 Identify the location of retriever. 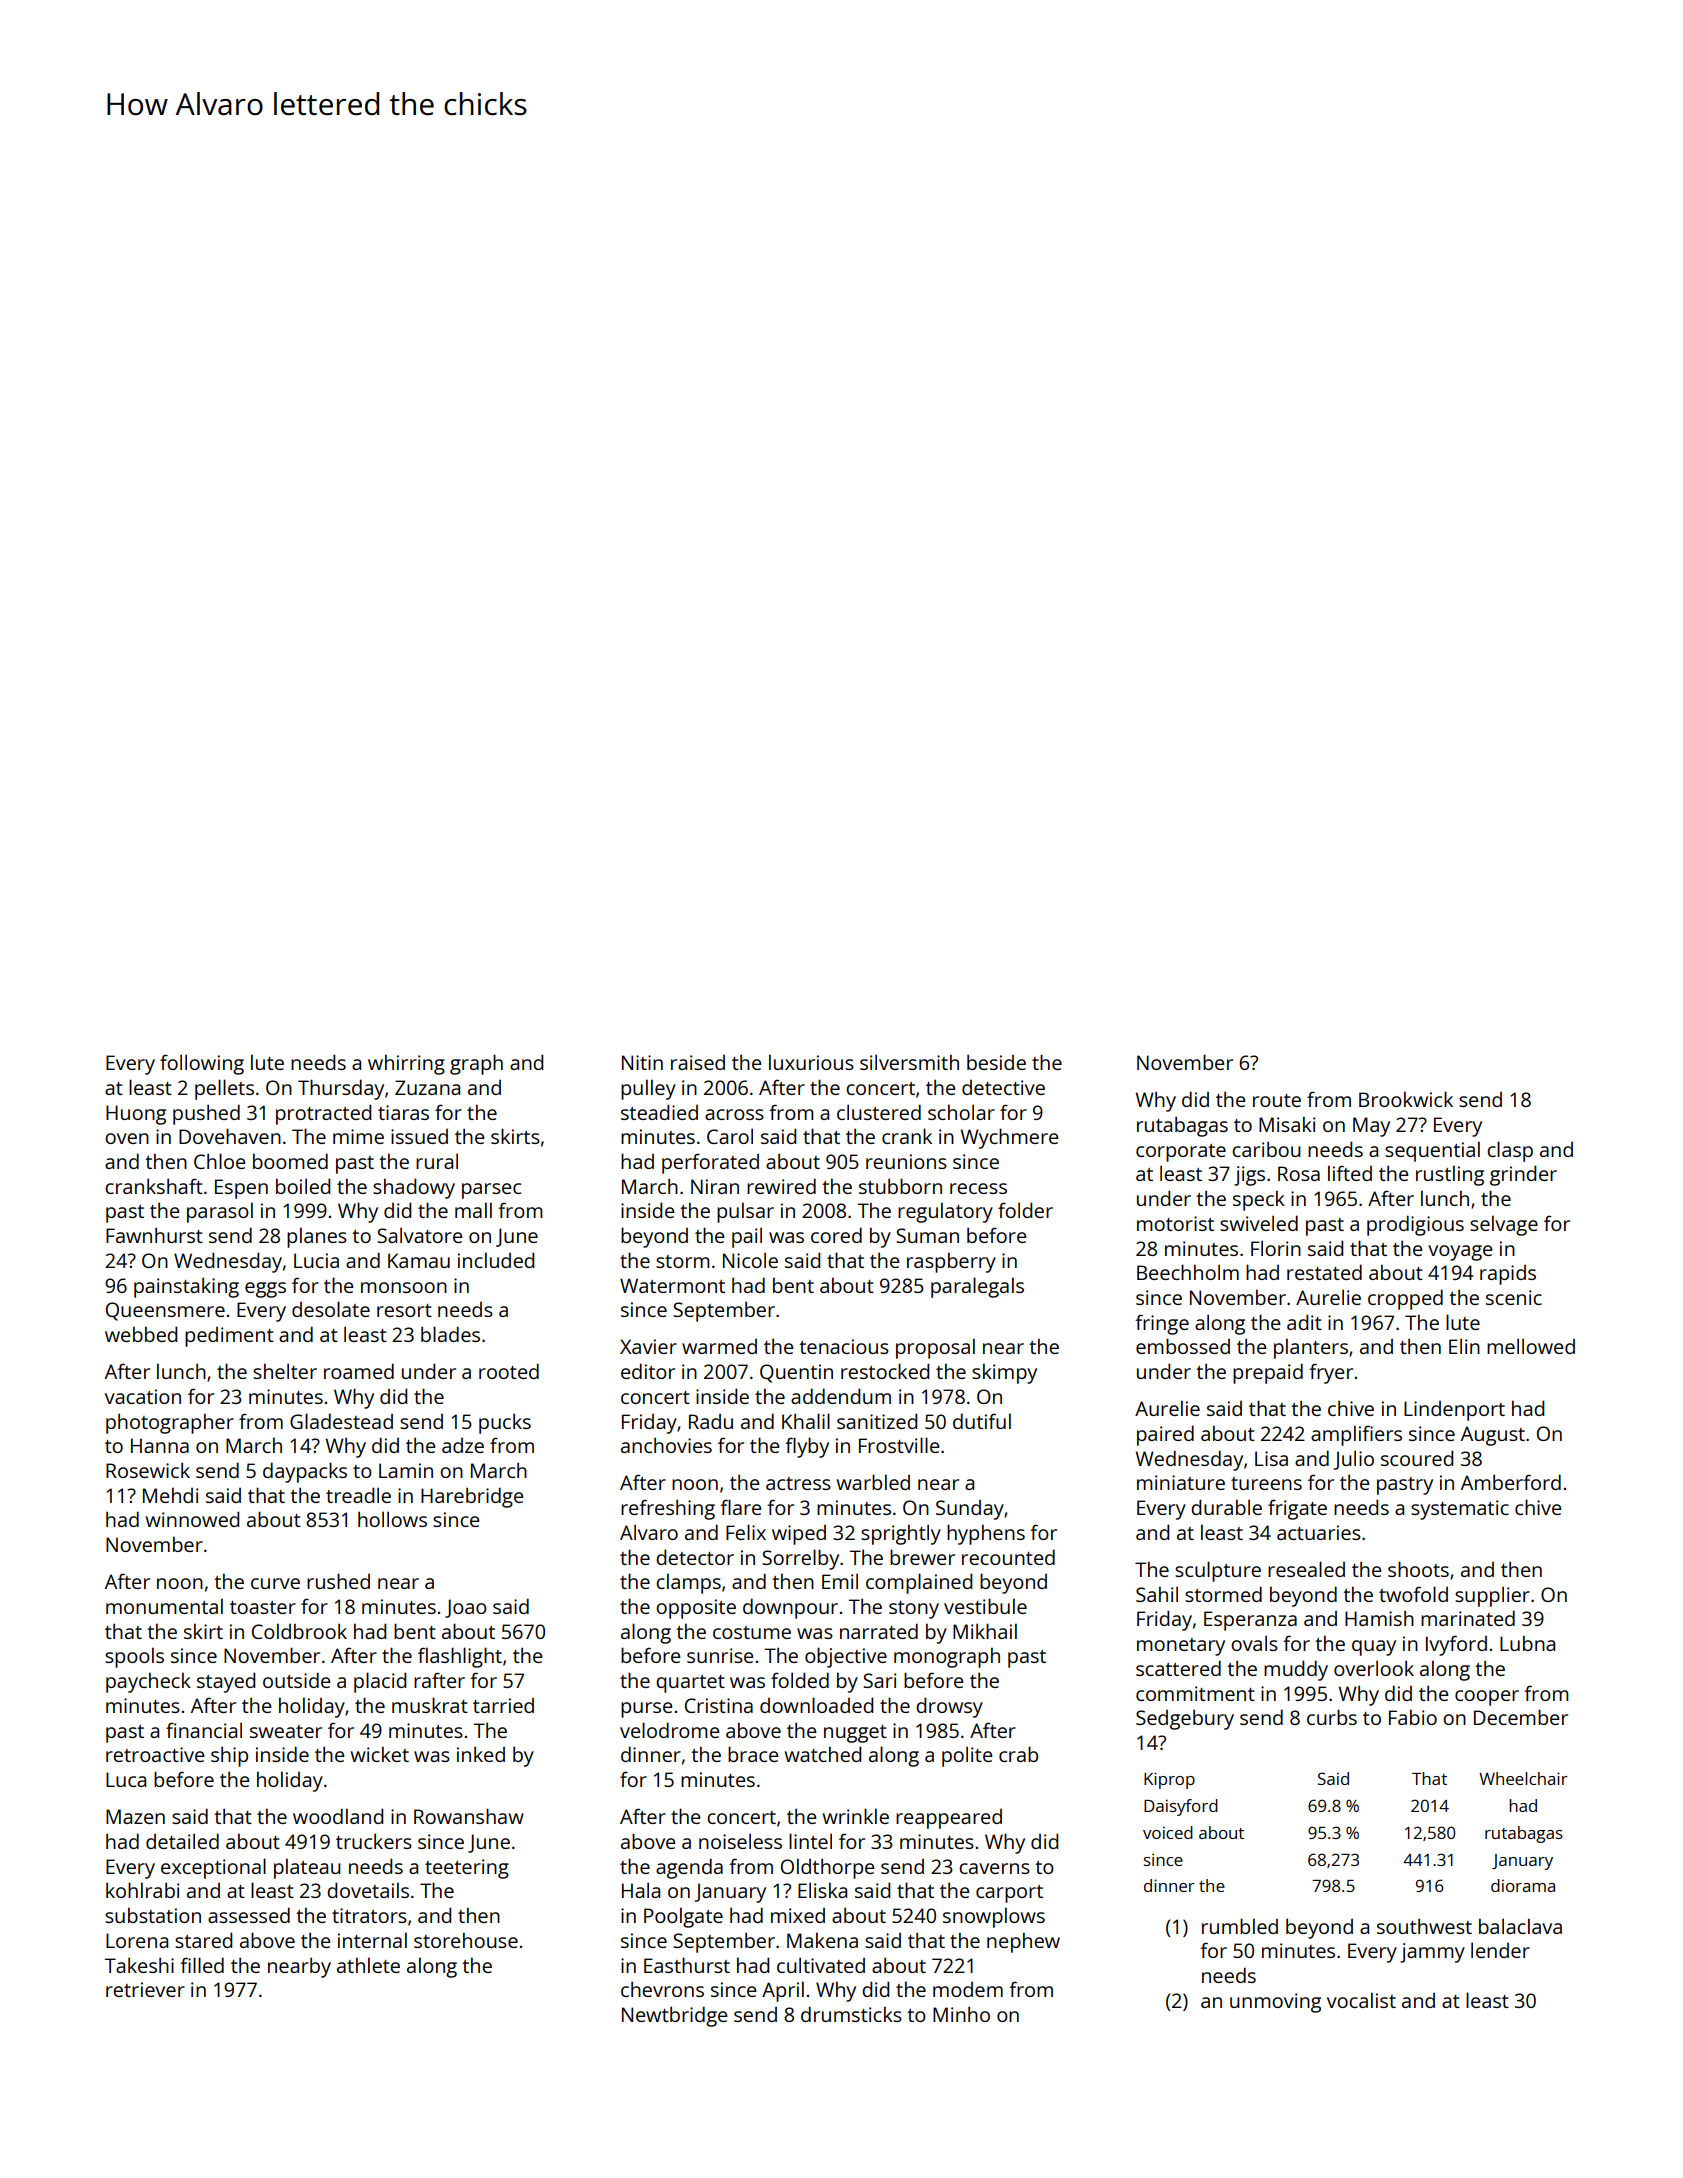
(145, 1989).
